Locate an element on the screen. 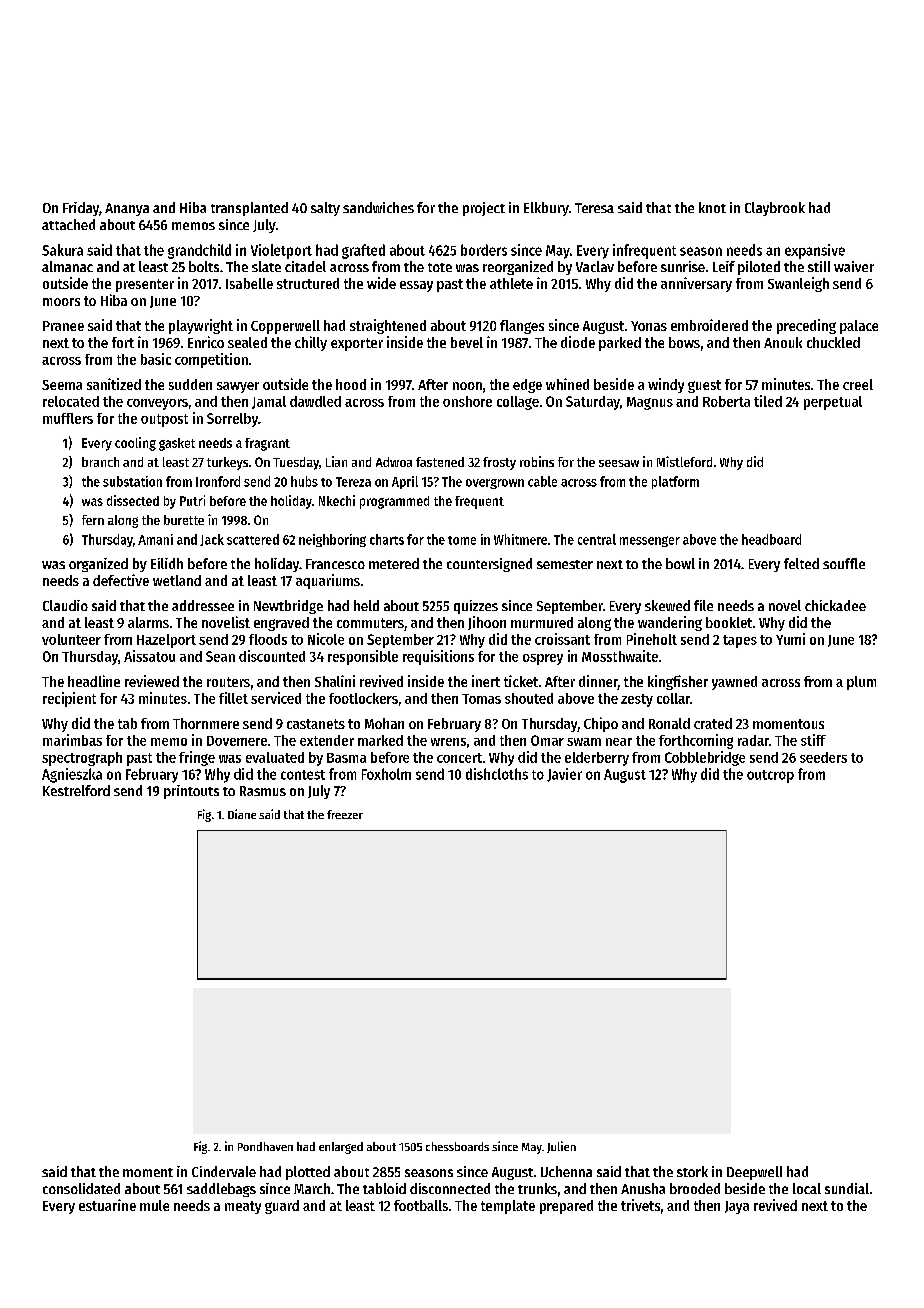 This screenshot has height=1308, width=924. Cindervale is located at coordinates (224, 1171).
